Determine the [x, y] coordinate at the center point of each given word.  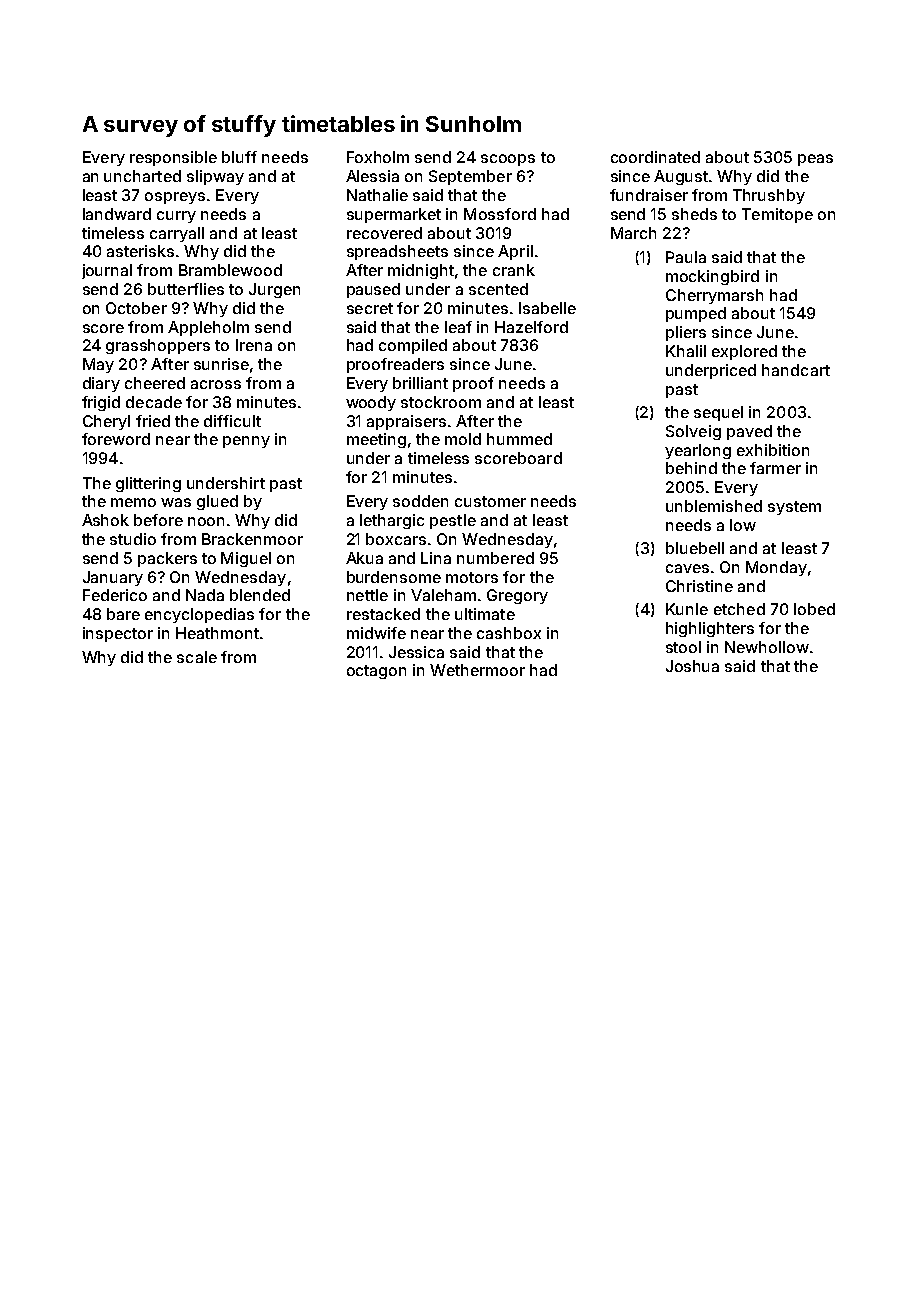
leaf [458, 327]
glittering [148, 484]
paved [749, 432]
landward [117, 214]
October [136, 308]
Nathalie [377, 195]
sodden [420, 501]
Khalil [686, 351]
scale [197, 657]
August [681, 177]
